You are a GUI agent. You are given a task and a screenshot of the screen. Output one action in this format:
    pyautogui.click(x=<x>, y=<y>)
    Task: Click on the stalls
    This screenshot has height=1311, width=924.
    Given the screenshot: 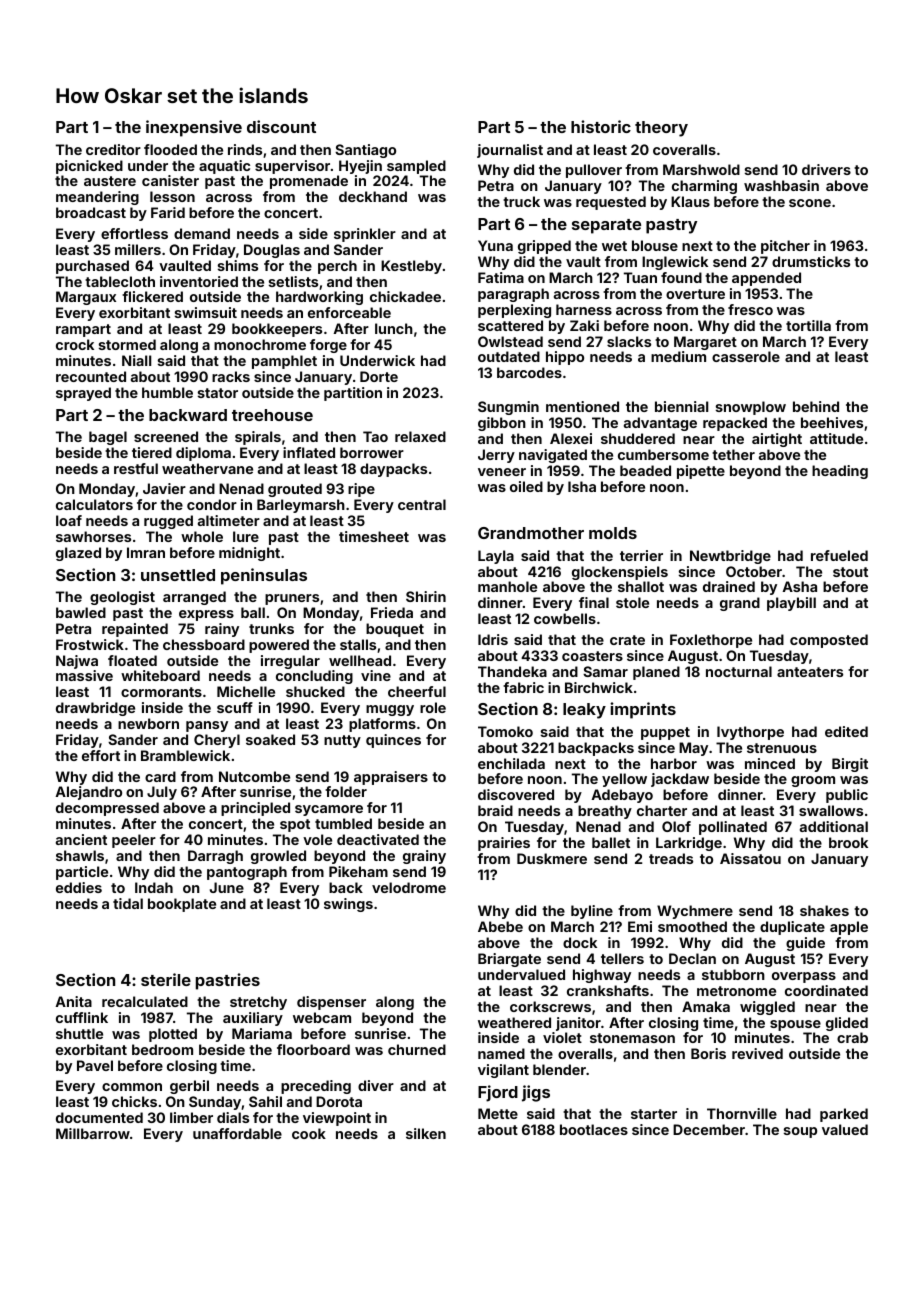 What is the action you would take?
    pyautogui.click(x=358, y=644)
